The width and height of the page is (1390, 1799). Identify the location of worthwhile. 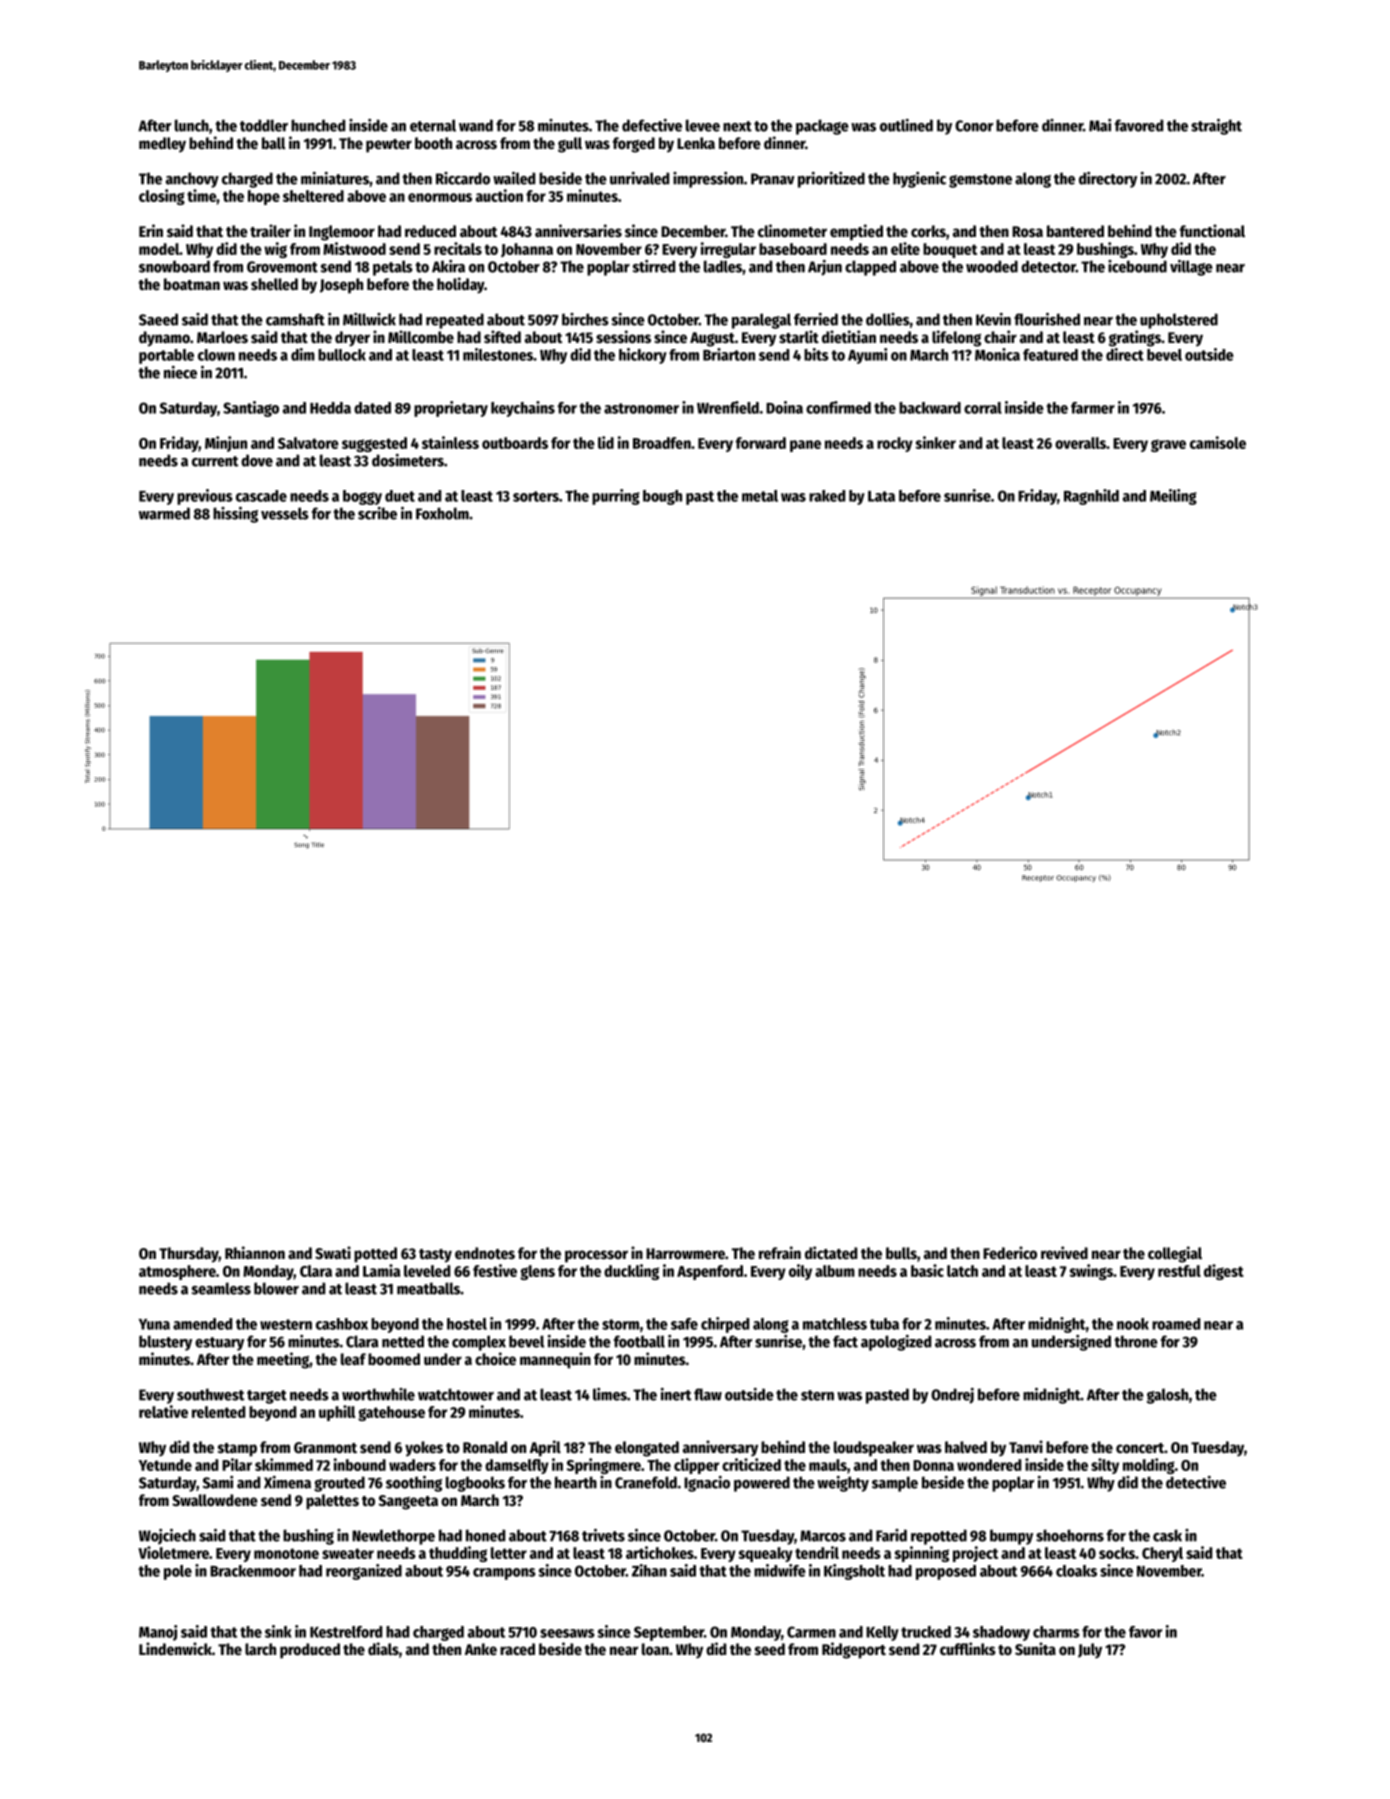
(378, 1394).
